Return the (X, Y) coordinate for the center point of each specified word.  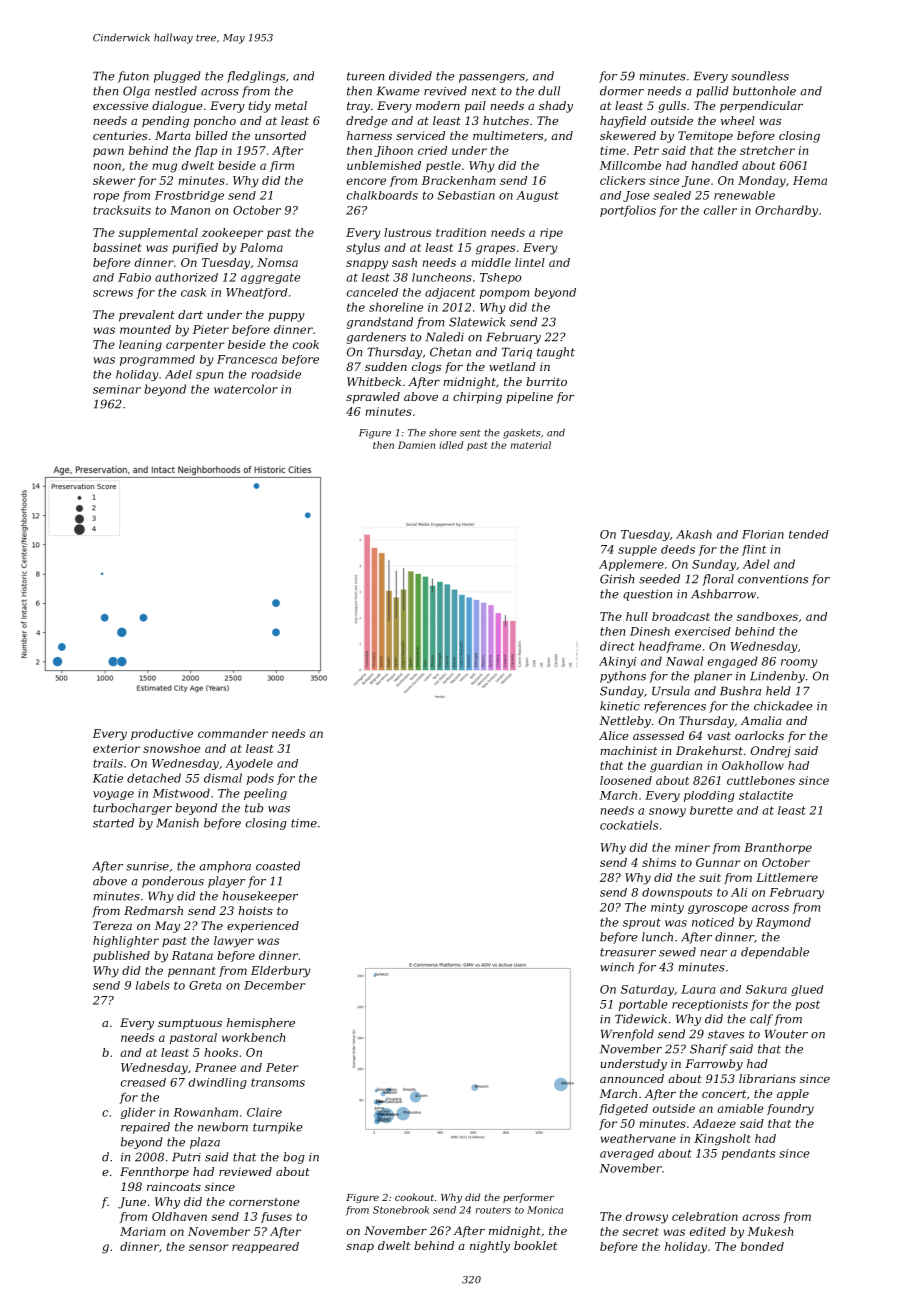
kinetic (620, 706)
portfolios (628, 211)
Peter (282, 1067)
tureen (365, 76)
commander (233, 733)
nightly (490, 1247)
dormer (622, 91)
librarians (767, 1078)
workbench (253, 1037)
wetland (512, 366)
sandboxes (767, 616)
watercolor (246, 389)
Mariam (143, 1231)
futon (133, 77)
